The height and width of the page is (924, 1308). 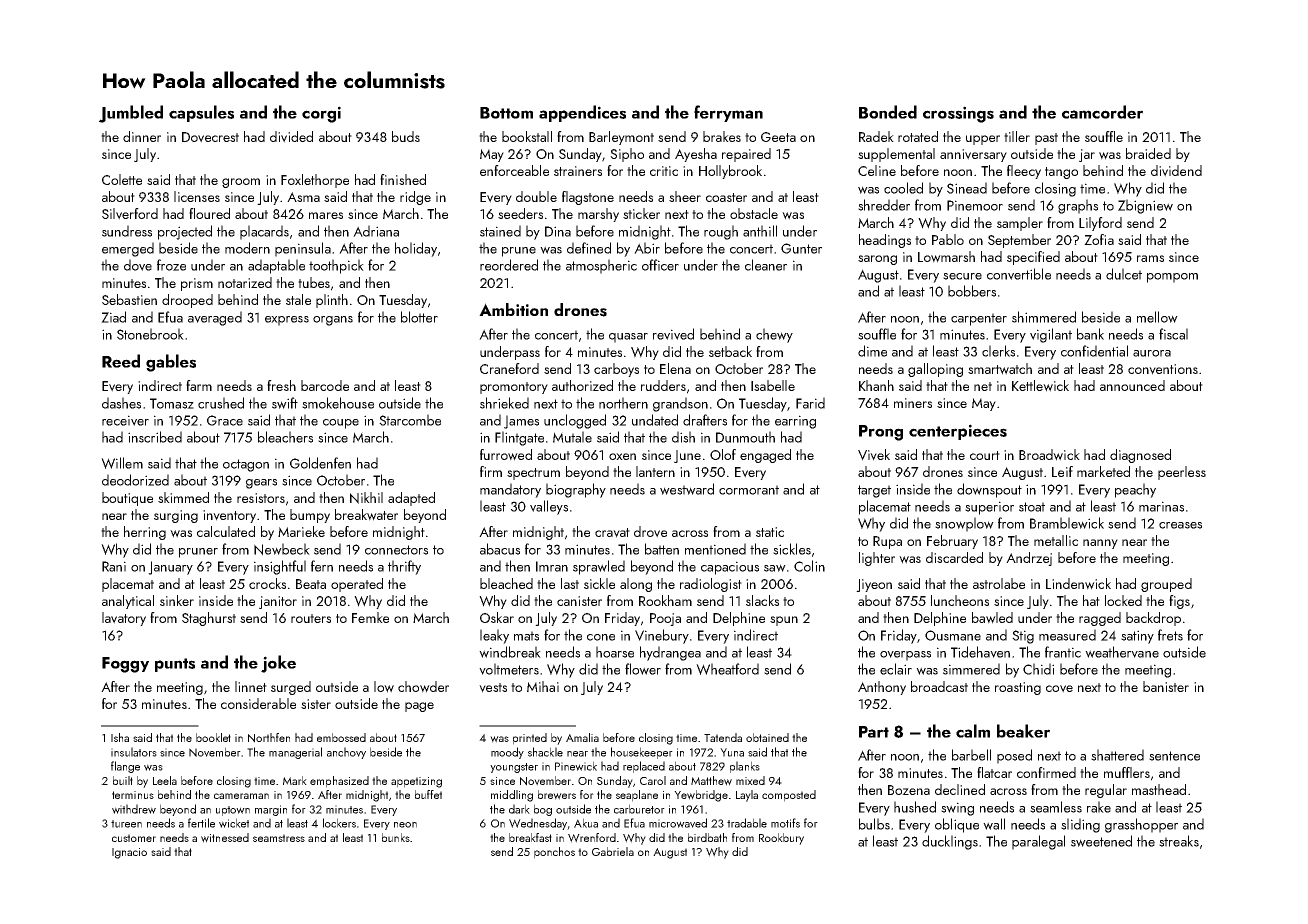 I want to click on capacious, so click(x=730, y=568).
